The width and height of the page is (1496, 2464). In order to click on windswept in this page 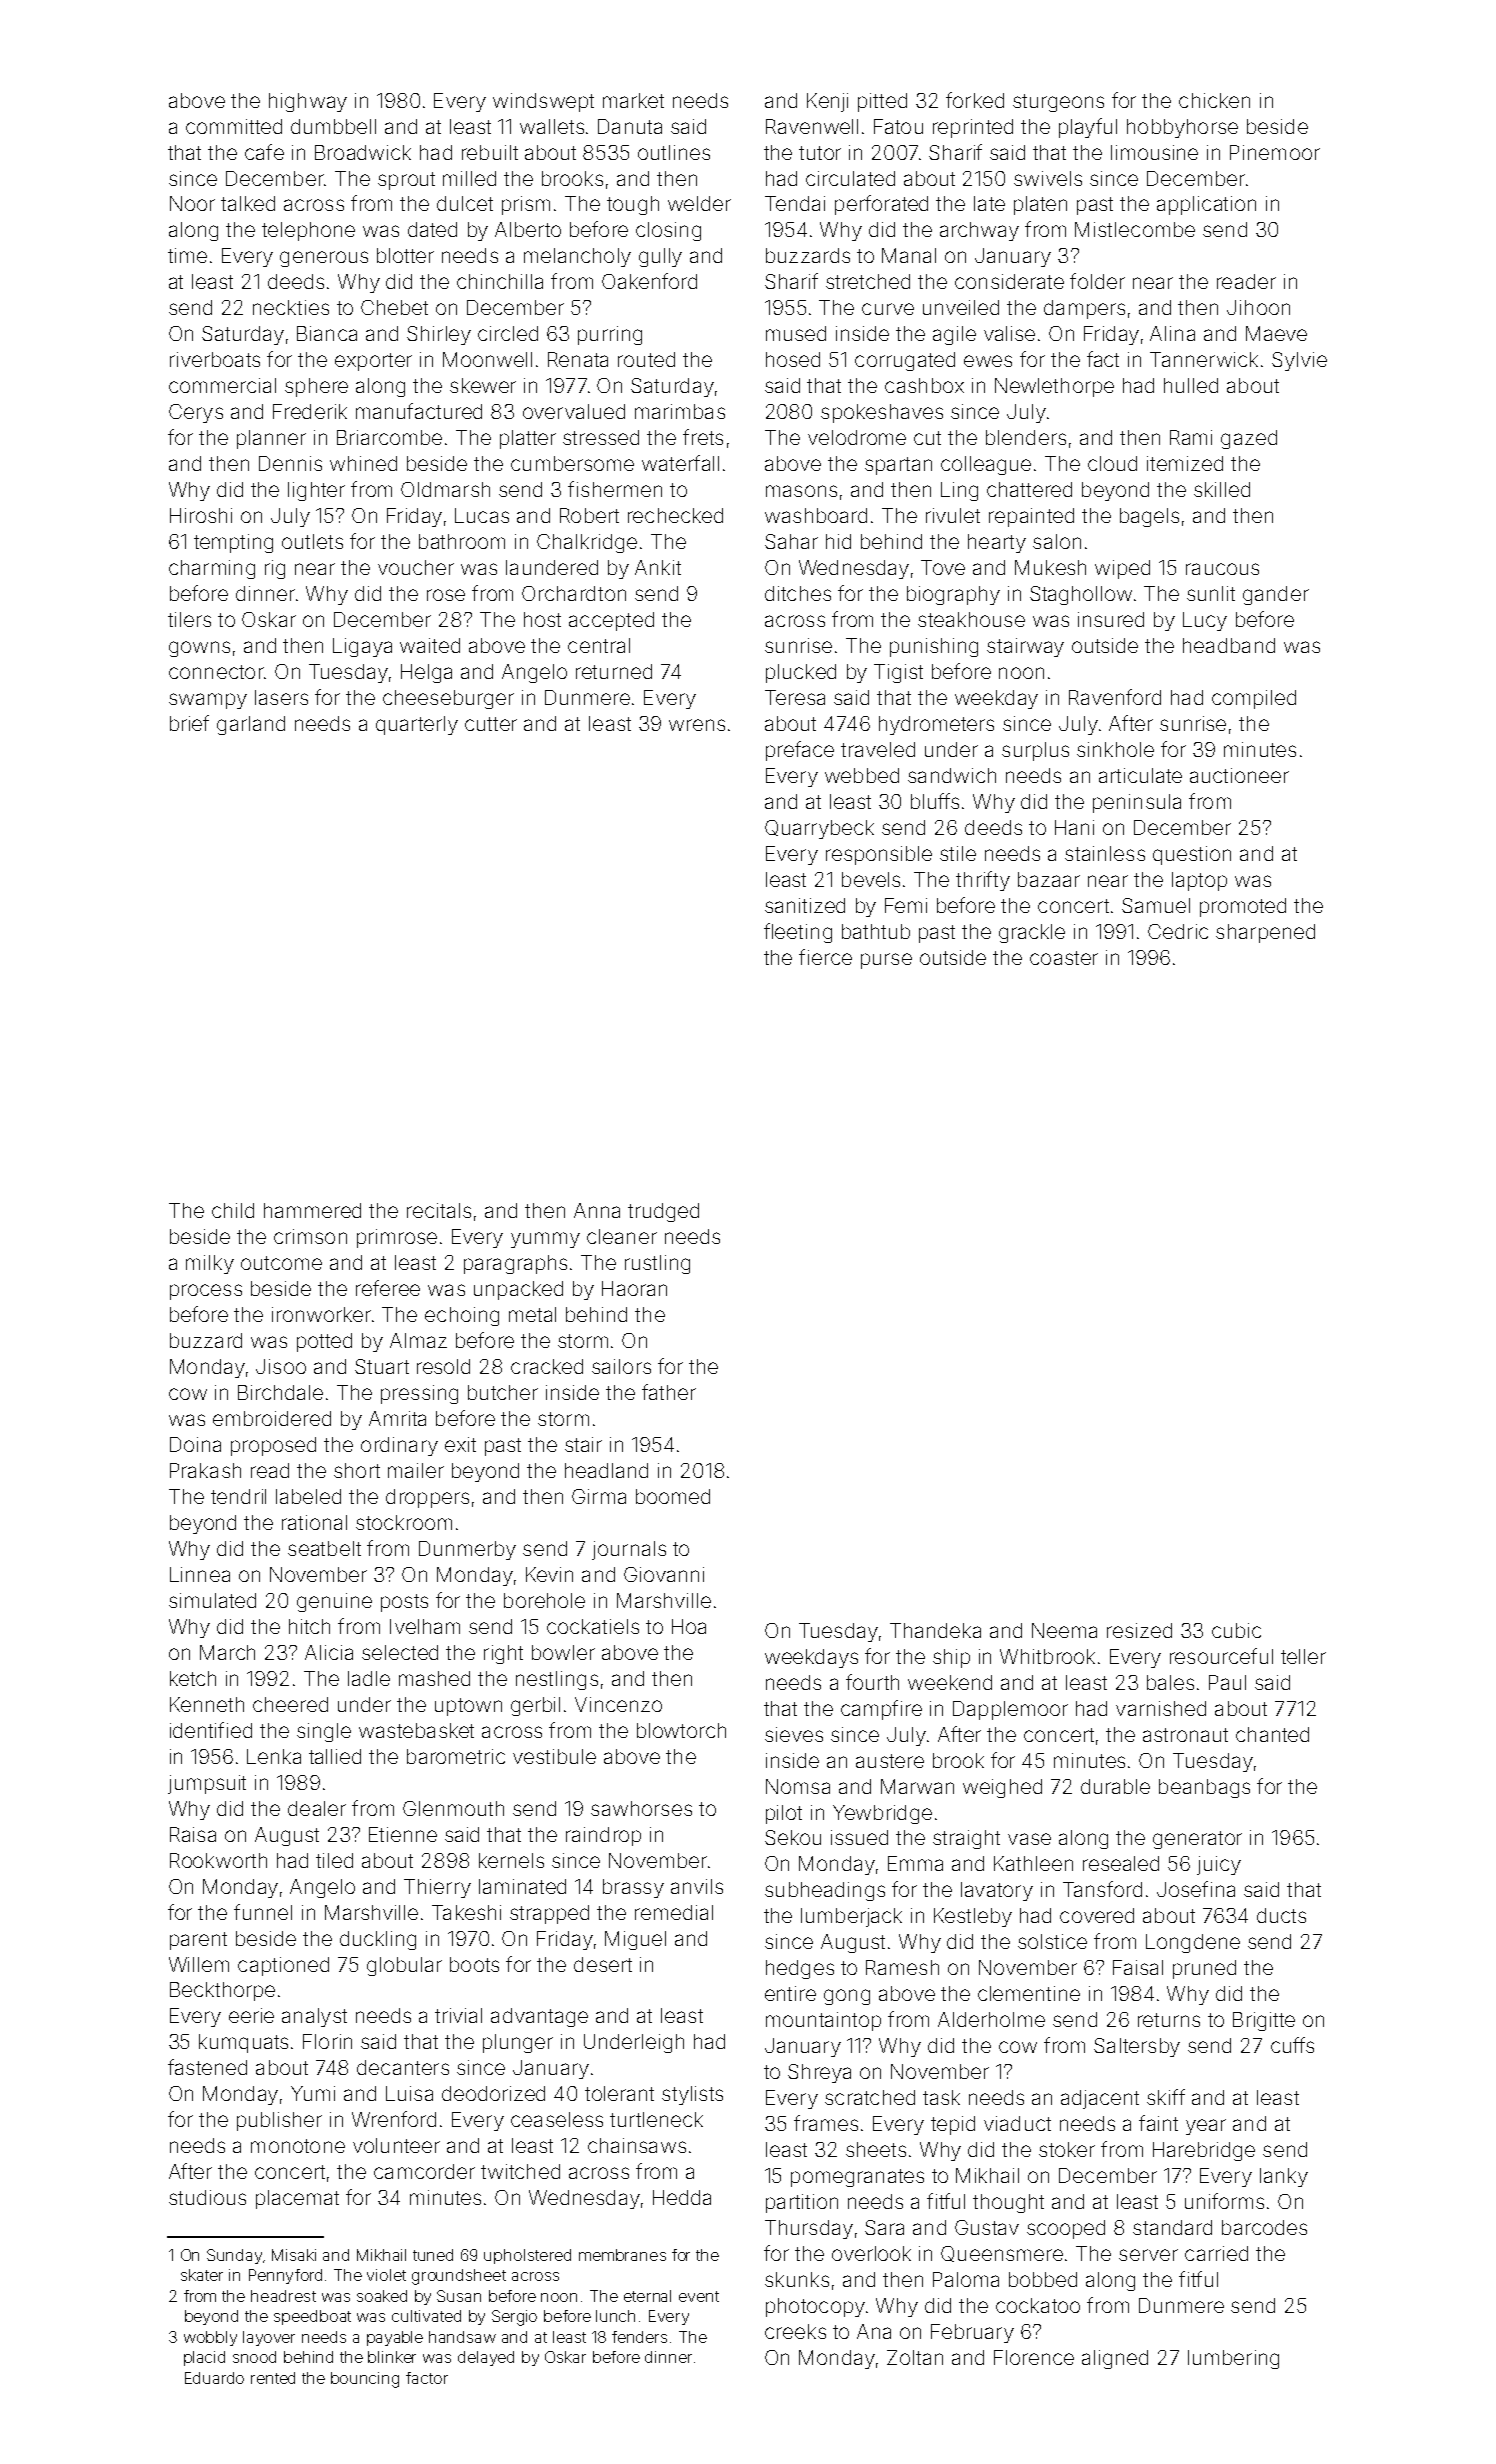, I will do `click(543, 102)`.
